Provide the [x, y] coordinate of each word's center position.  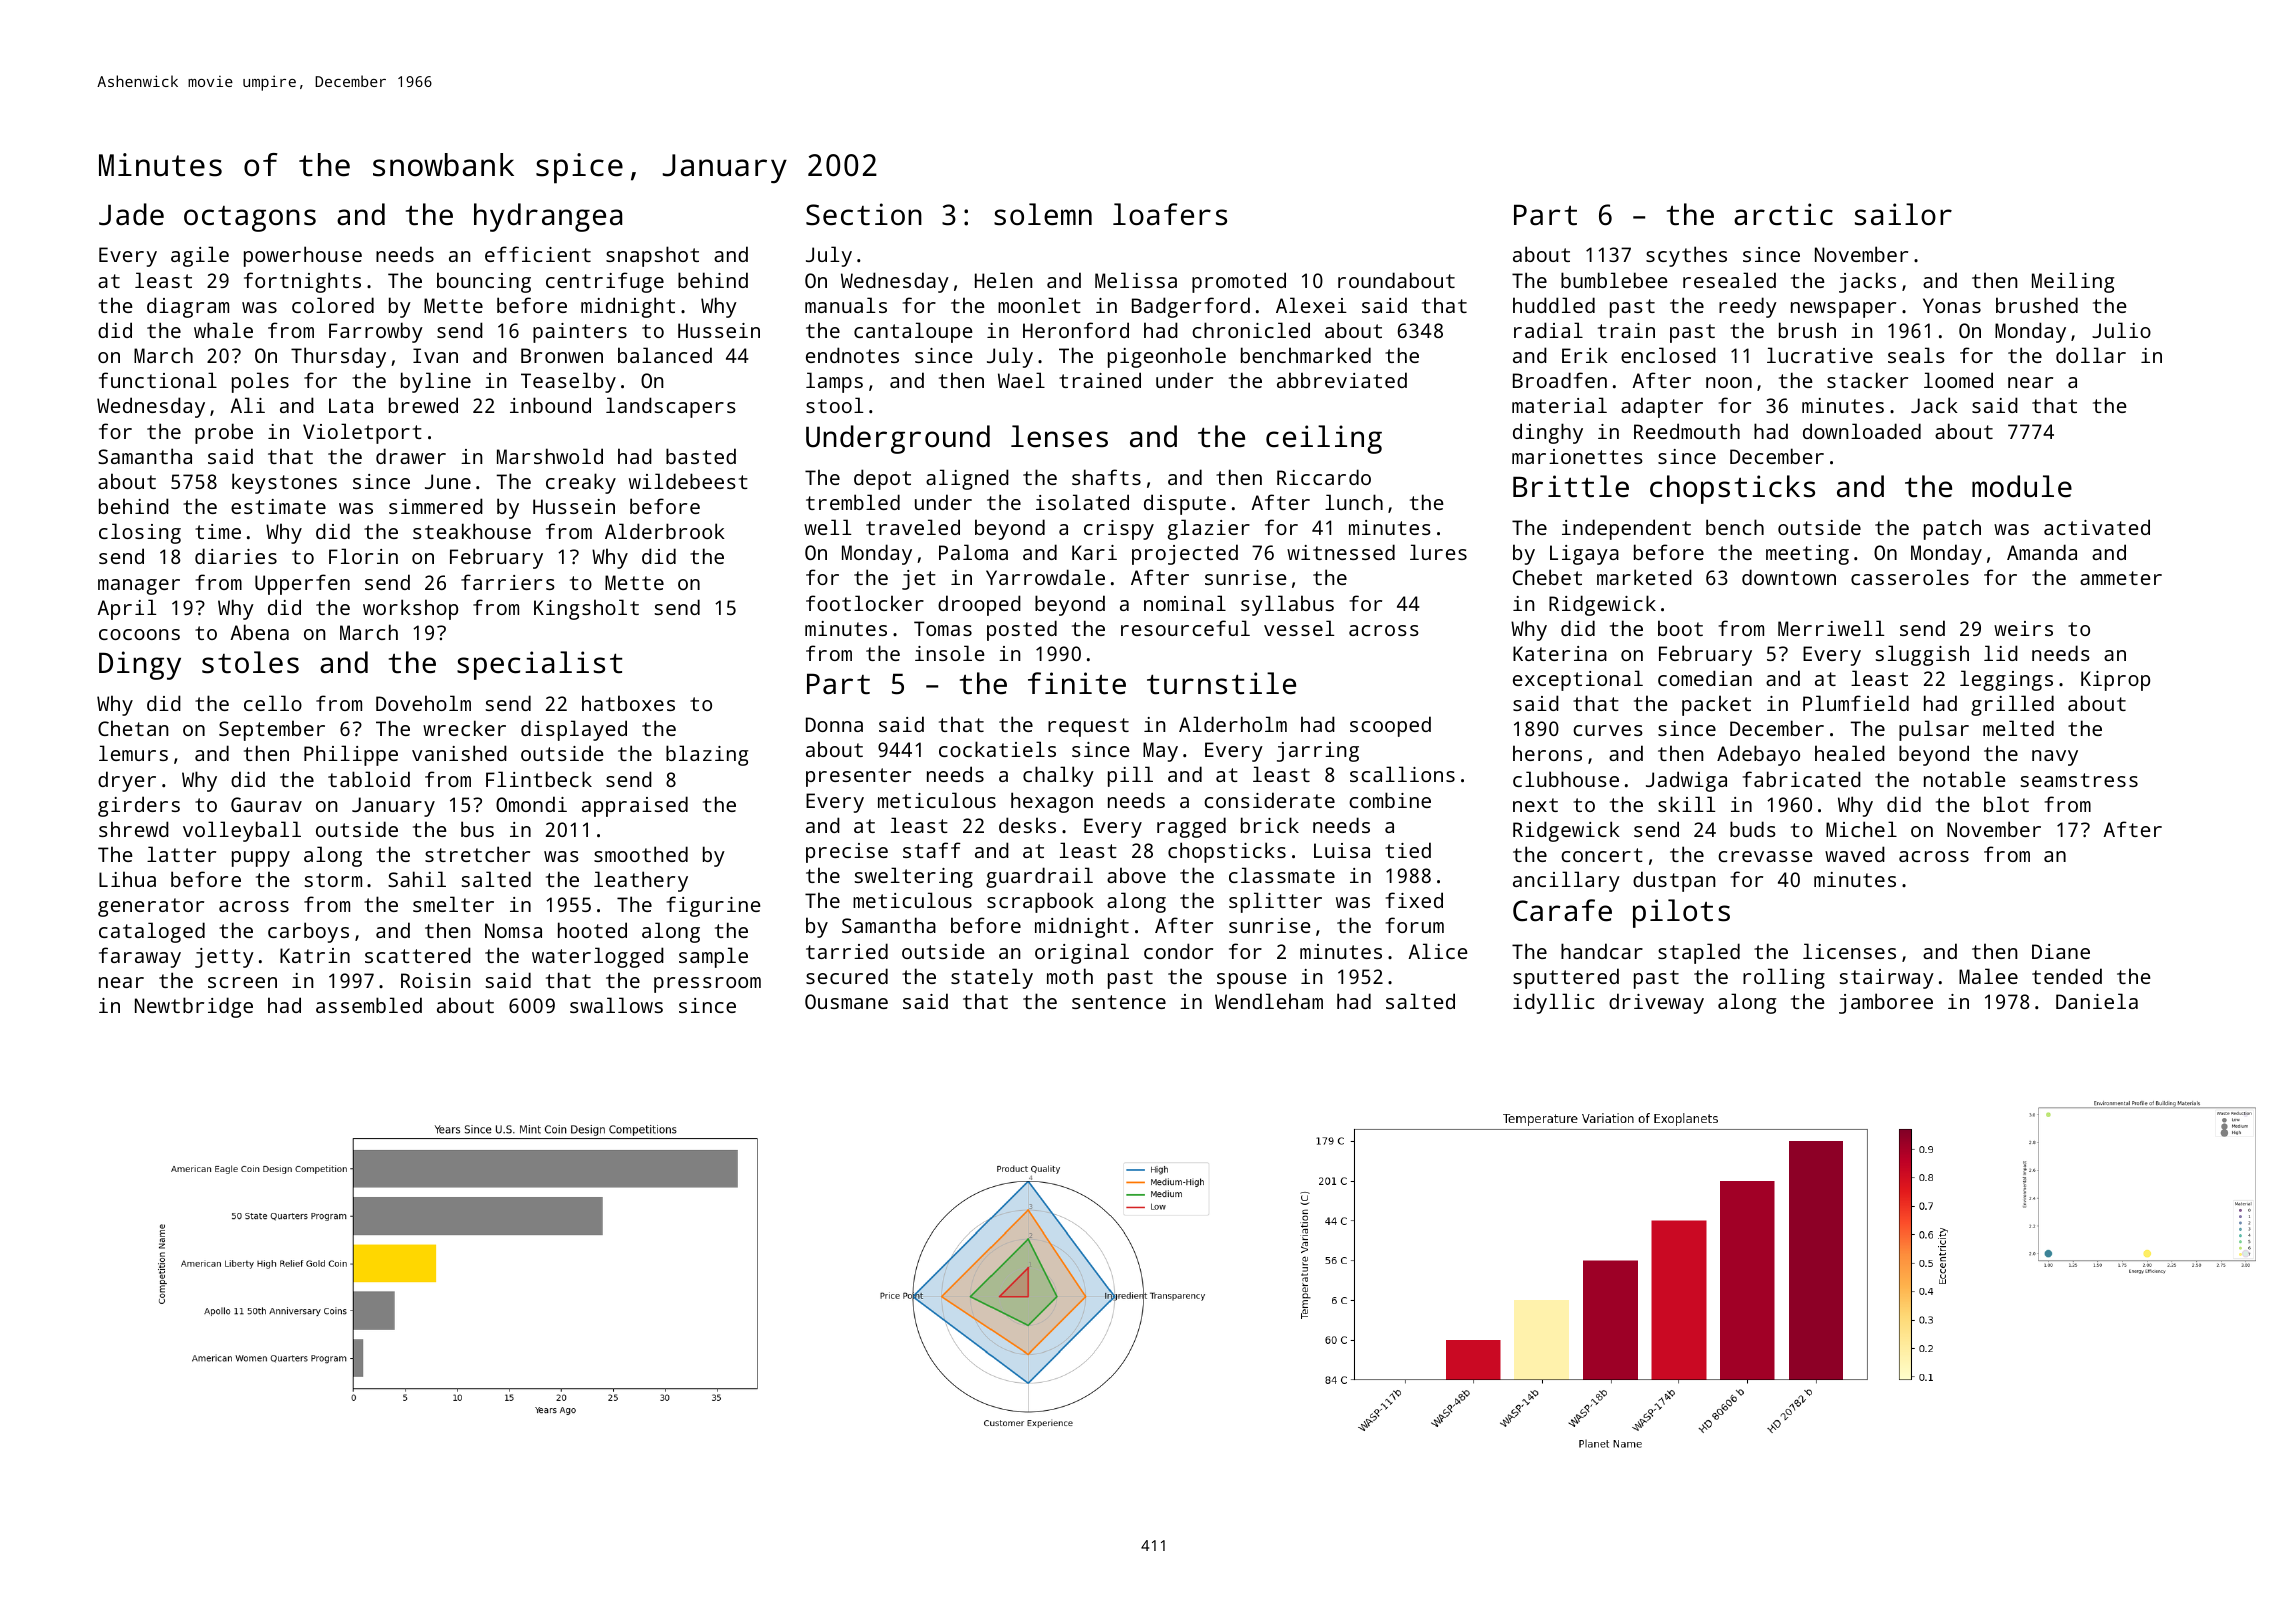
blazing [707, 755]
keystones [284, 483]
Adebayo [1758, 755]
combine [1390, 800]
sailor [1903, 214]
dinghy [1548, 433]
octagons [250, 219]
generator [151, 907]
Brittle [1571, 486]
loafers [1170, 214]
